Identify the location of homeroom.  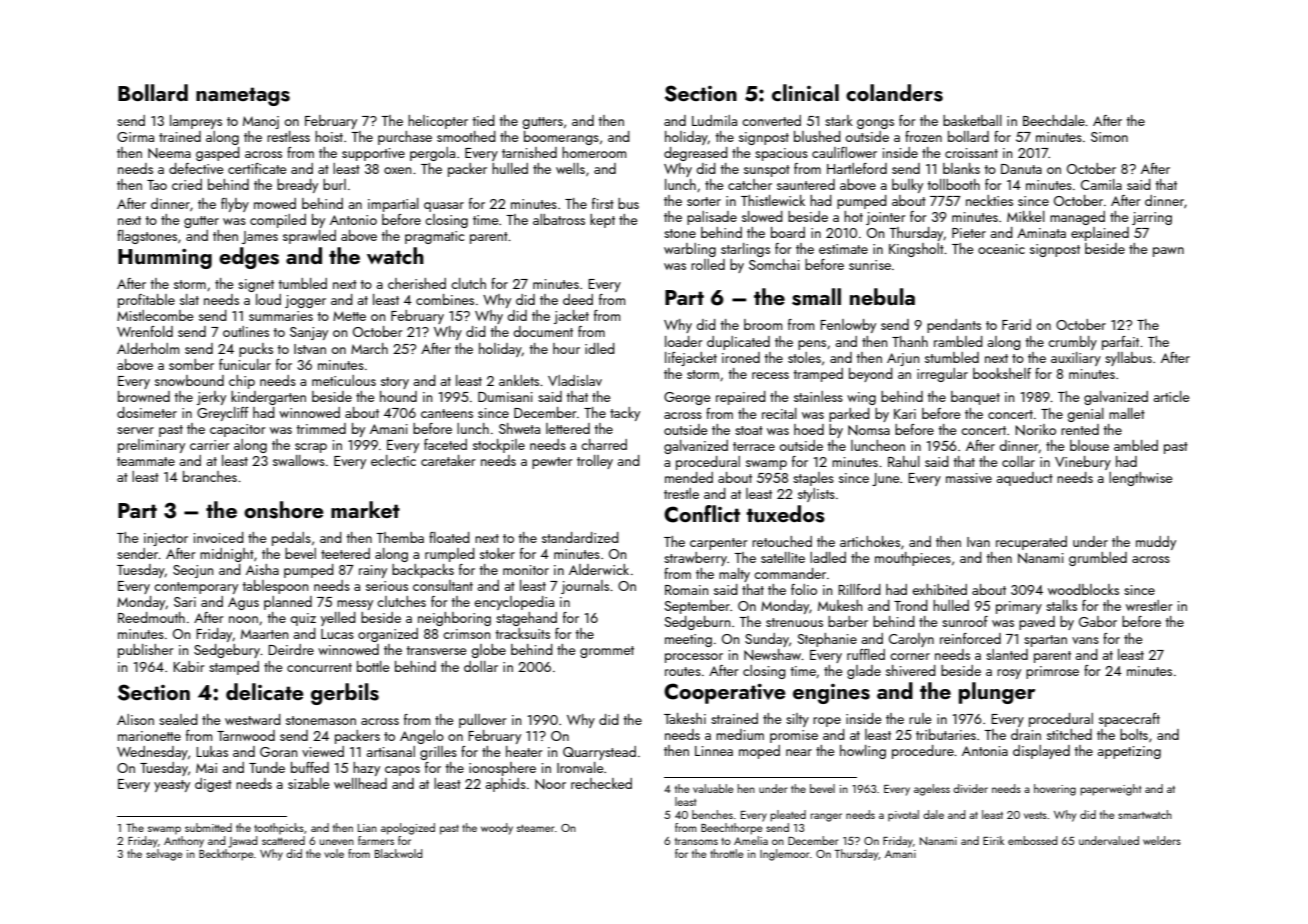
(594, 152).
